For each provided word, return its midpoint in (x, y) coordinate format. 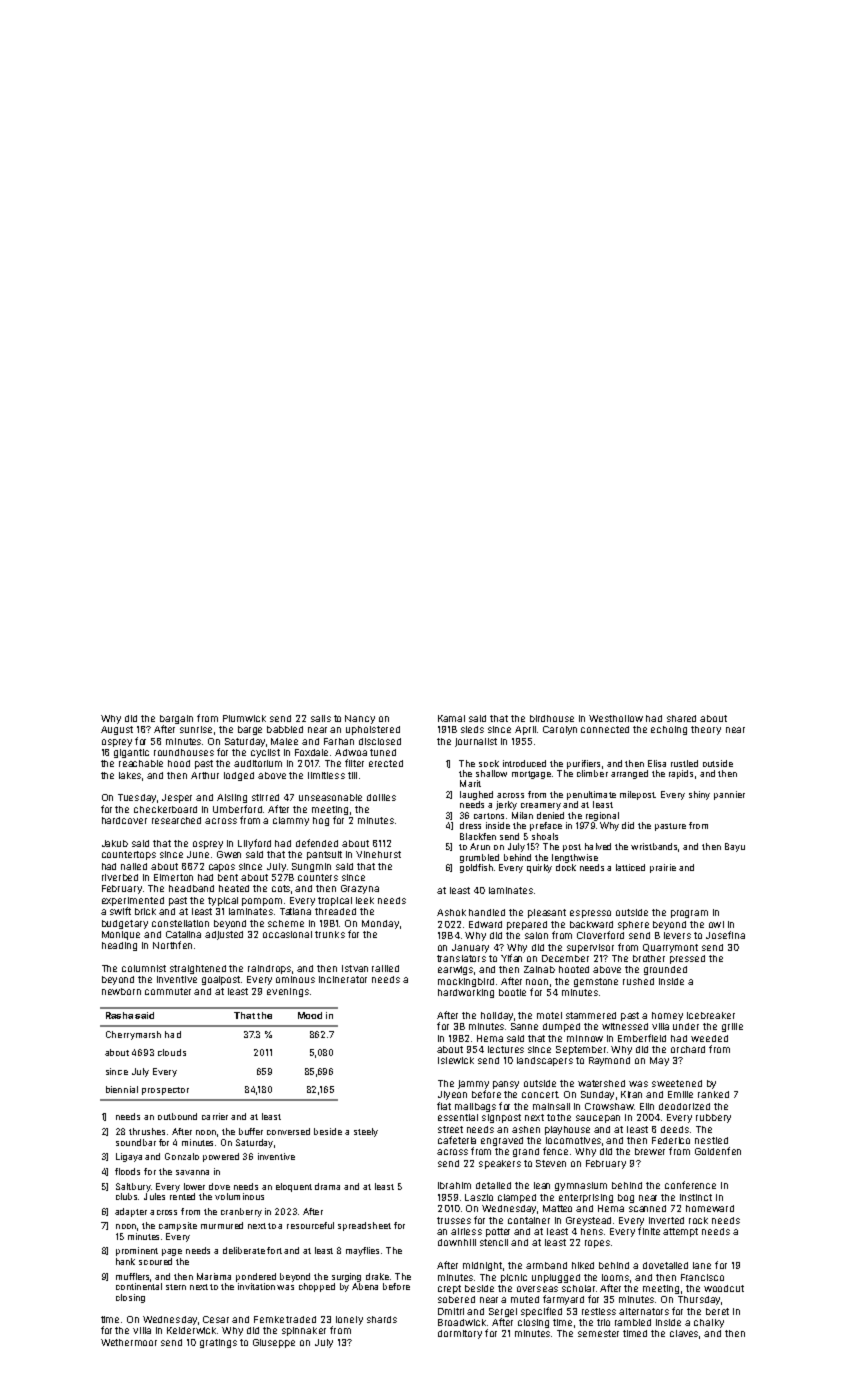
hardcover (124, 820)
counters (318, 877)
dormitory (460, 1334)
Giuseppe (274, 1343)
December (565, 958)
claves (685, 1334)
